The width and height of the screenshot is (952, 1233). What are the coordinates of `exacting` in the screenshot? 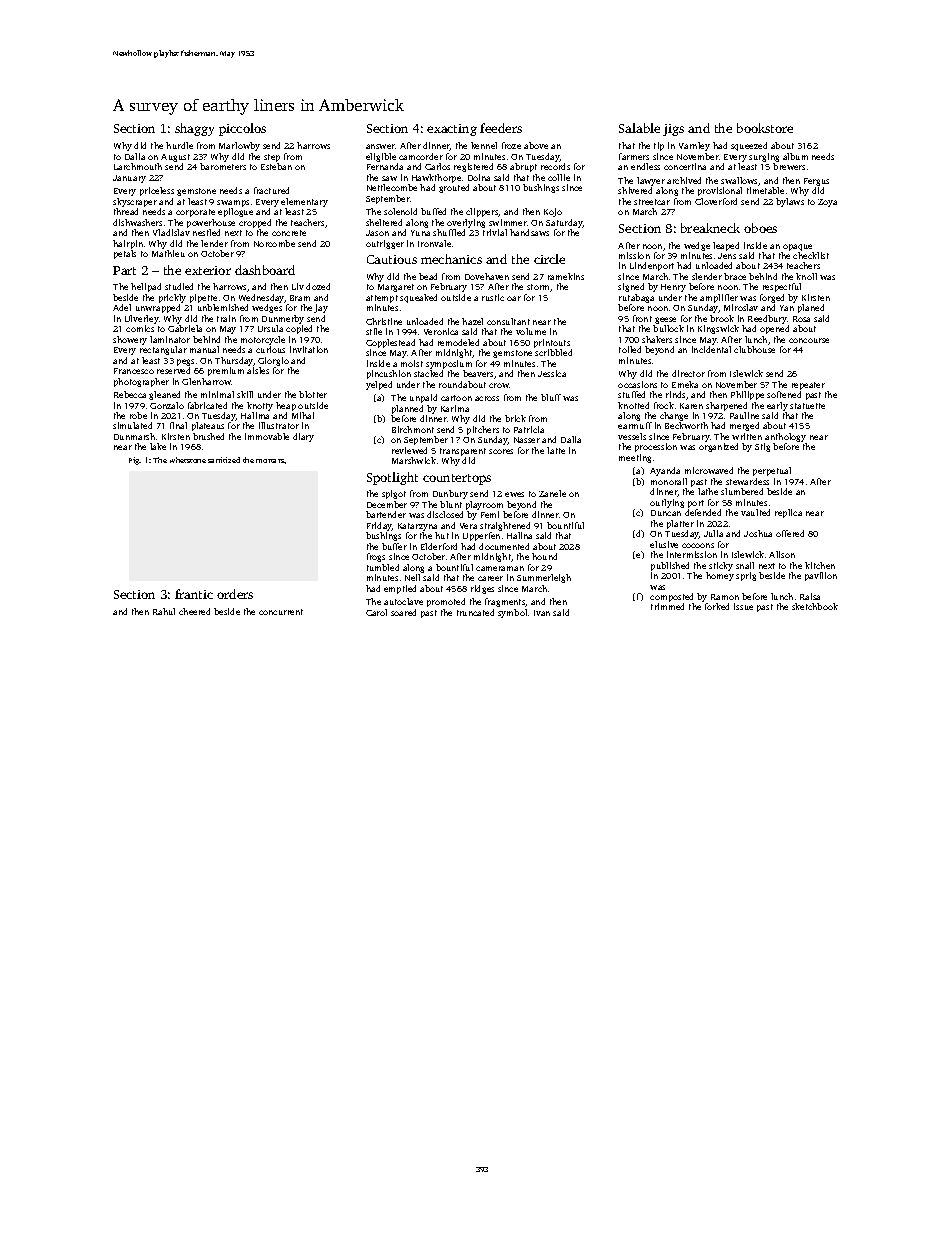 It's located at (452, 130).
